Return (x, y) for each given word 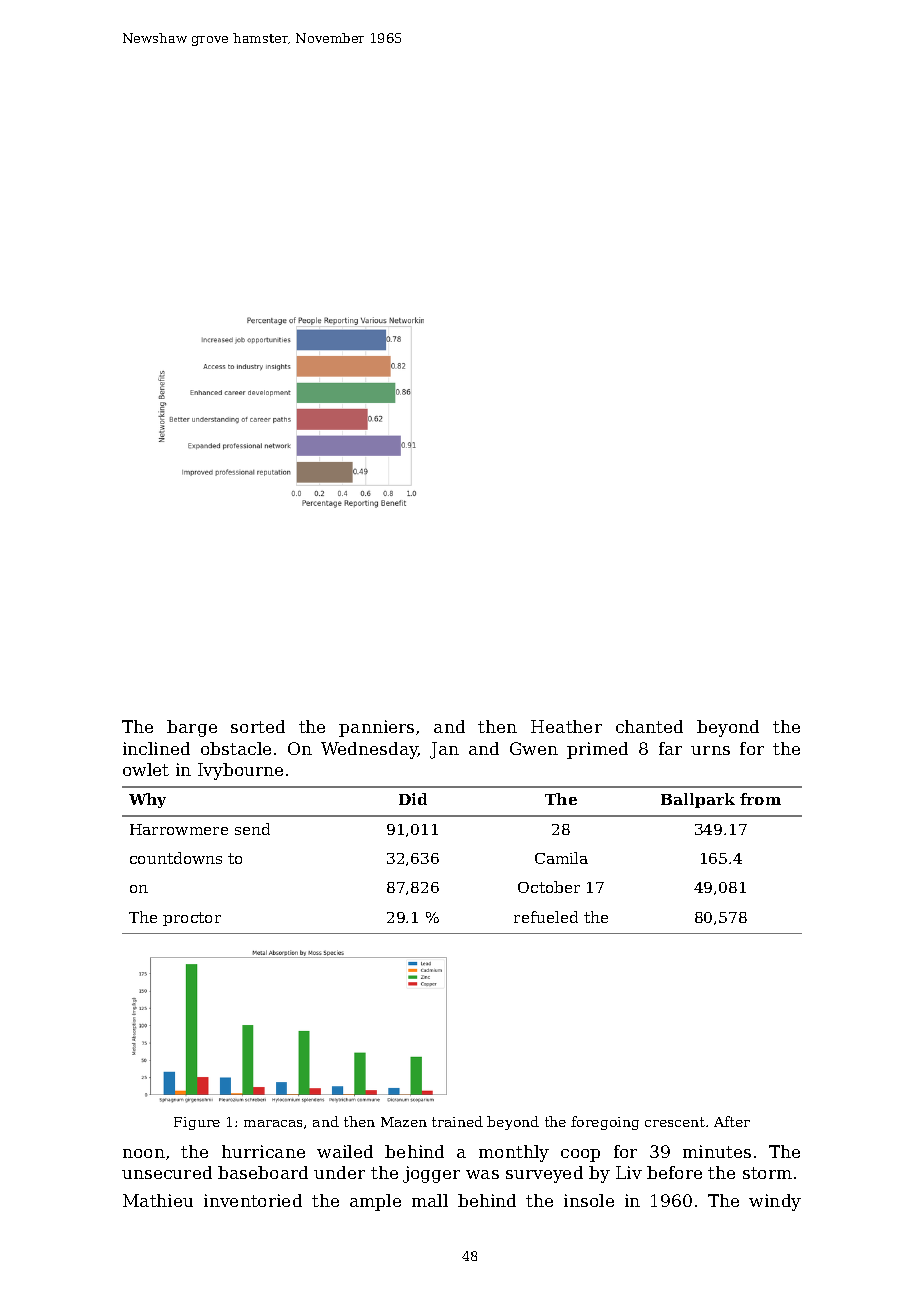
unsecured (167, 1172)
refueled (546, 917)
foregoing (605, 1123)
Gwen (534, 748)
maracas (273, 1123)
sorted (258, 726)
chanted (649, 726)
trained (457, 1121)
